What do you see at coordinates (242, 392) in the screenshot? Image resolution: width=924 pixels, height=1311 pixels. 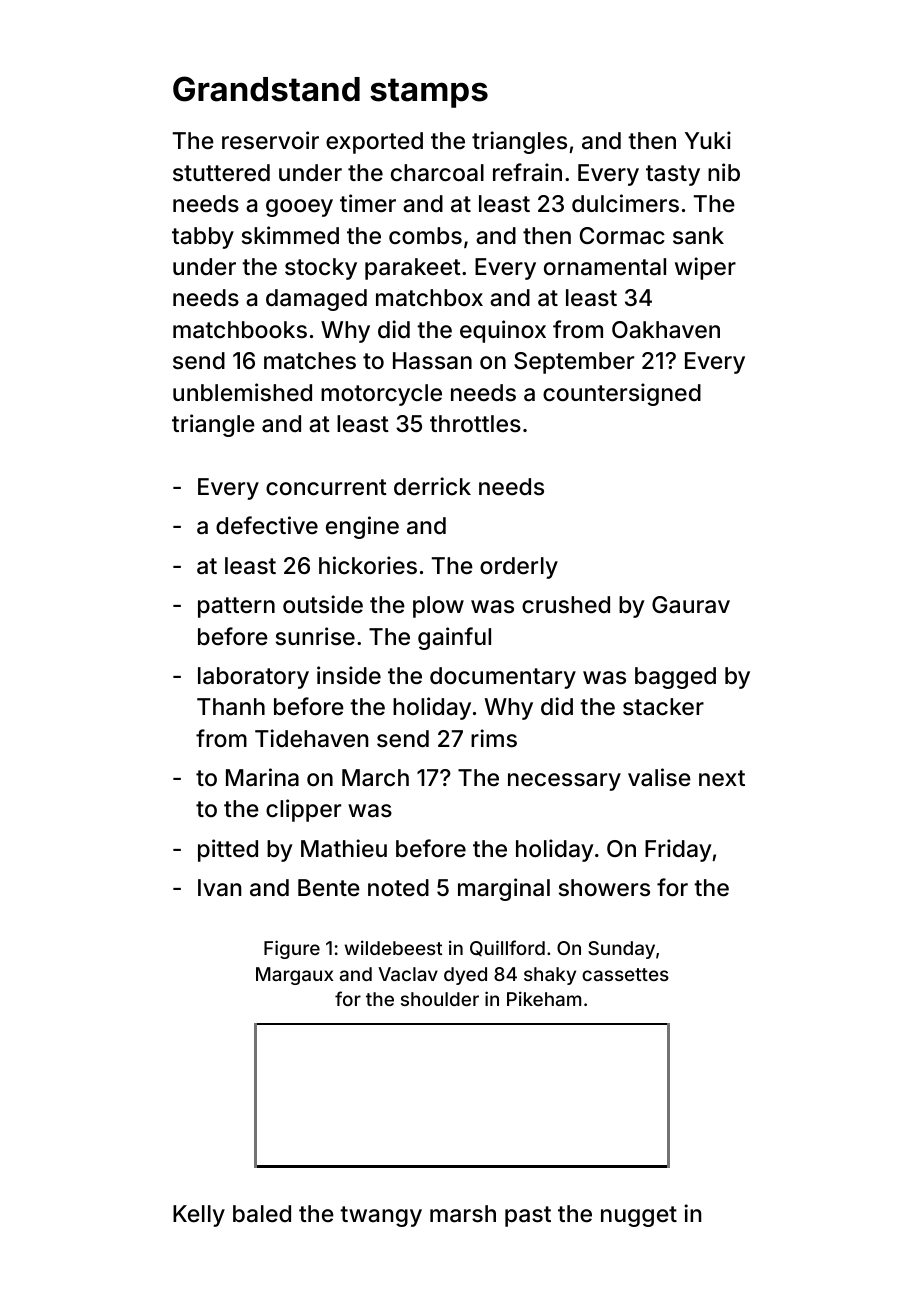 I see `unblemished` at bounding box center [242, 392].
